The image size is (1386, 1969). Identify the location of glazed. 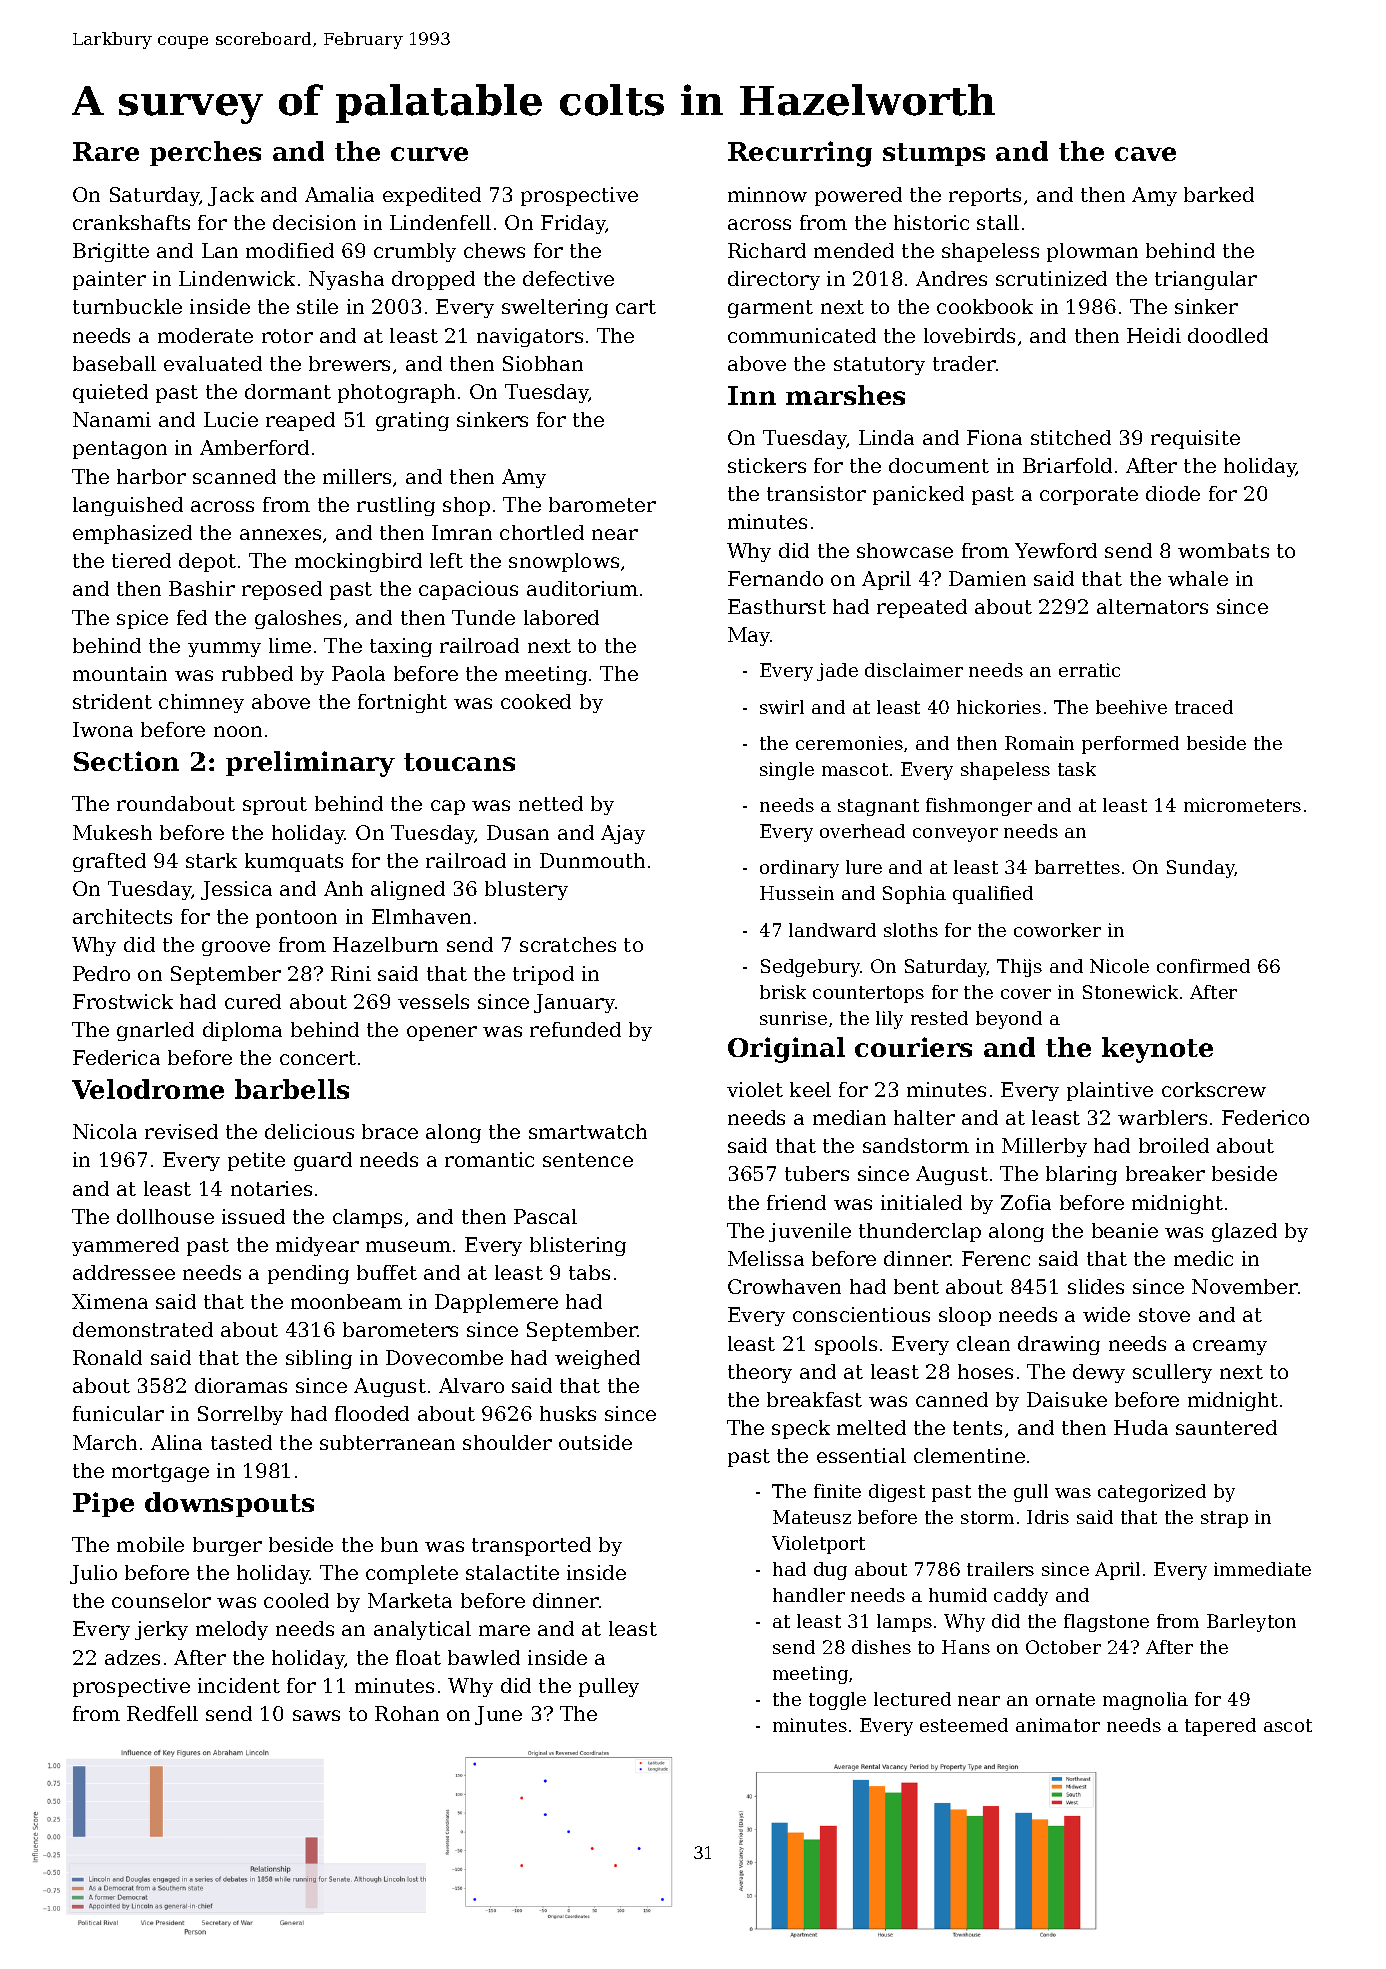
(1244, 1232).
